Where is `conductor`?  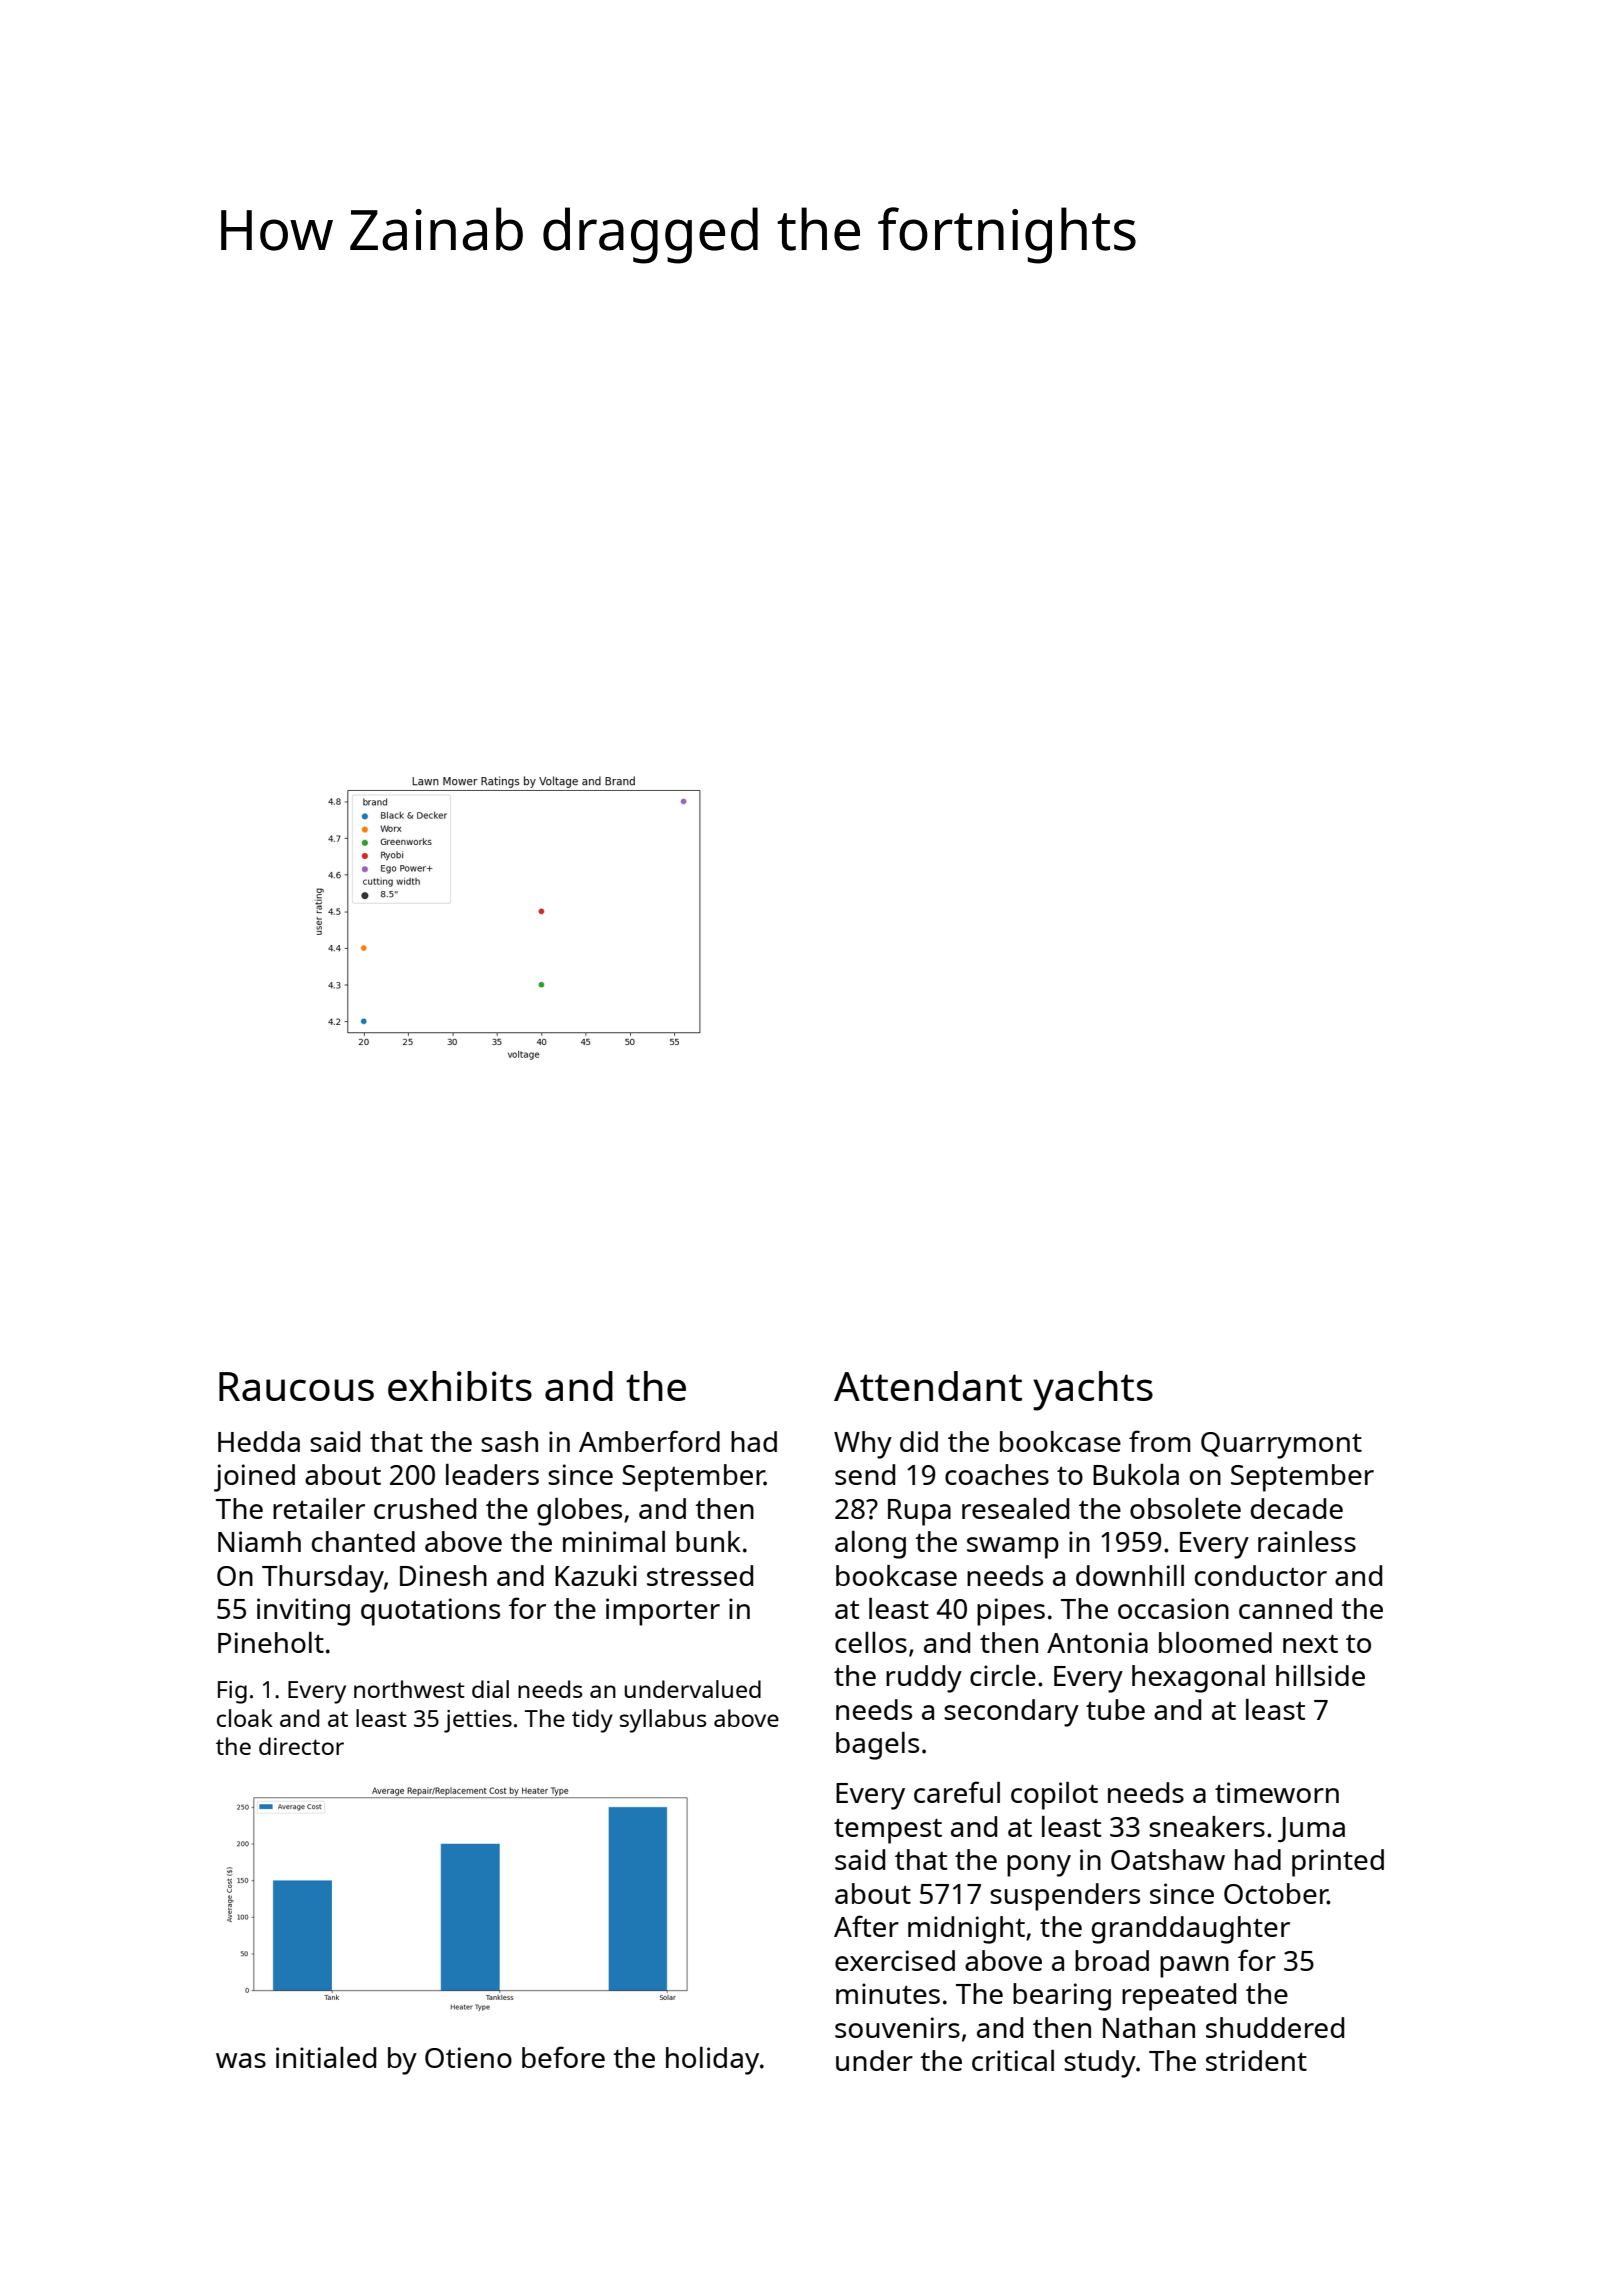 conductor is located at coordinates (1261, 1575).
